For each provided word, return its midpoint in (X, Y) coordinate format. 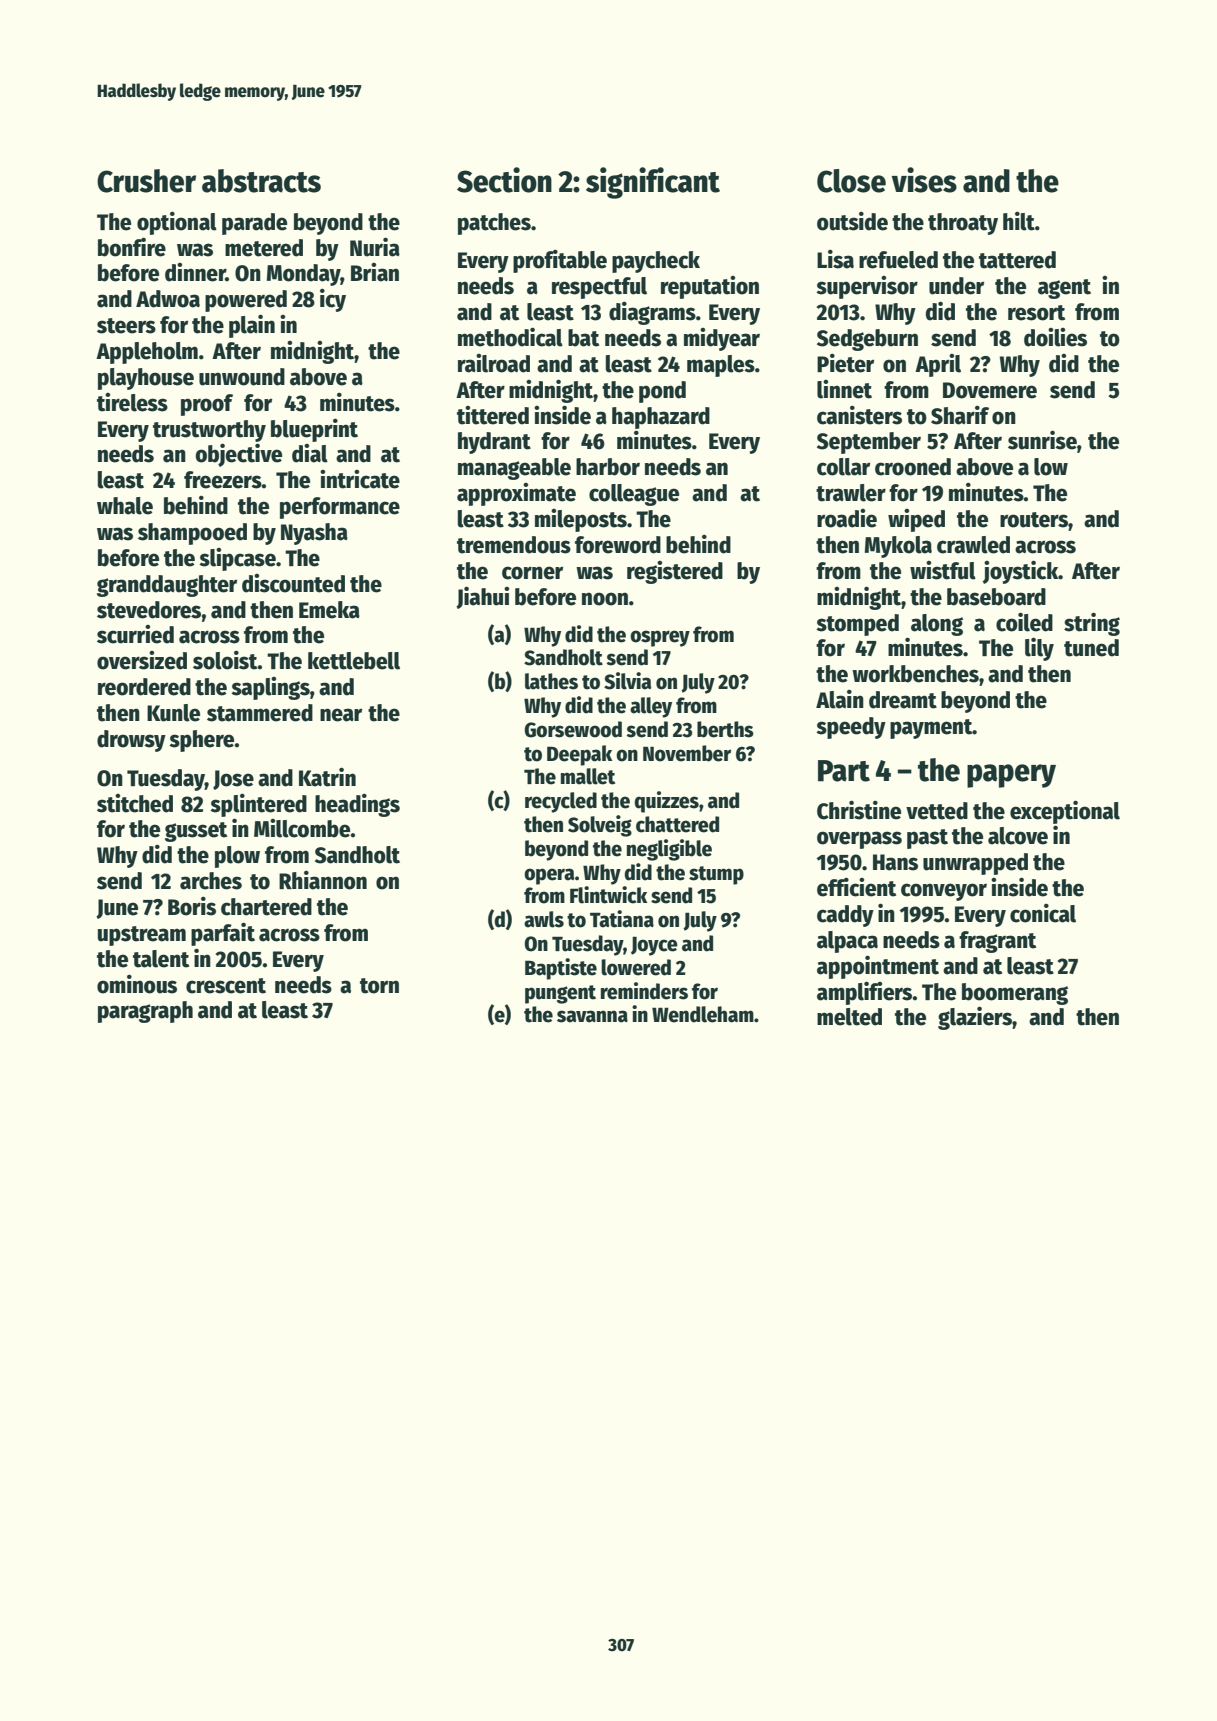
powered (246, 301)
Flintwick (608, 895)
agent (1064, 289)
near (341, 715)
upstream (142, 936)
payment (931, 729)
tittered (493, 415)
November (687, 753)
